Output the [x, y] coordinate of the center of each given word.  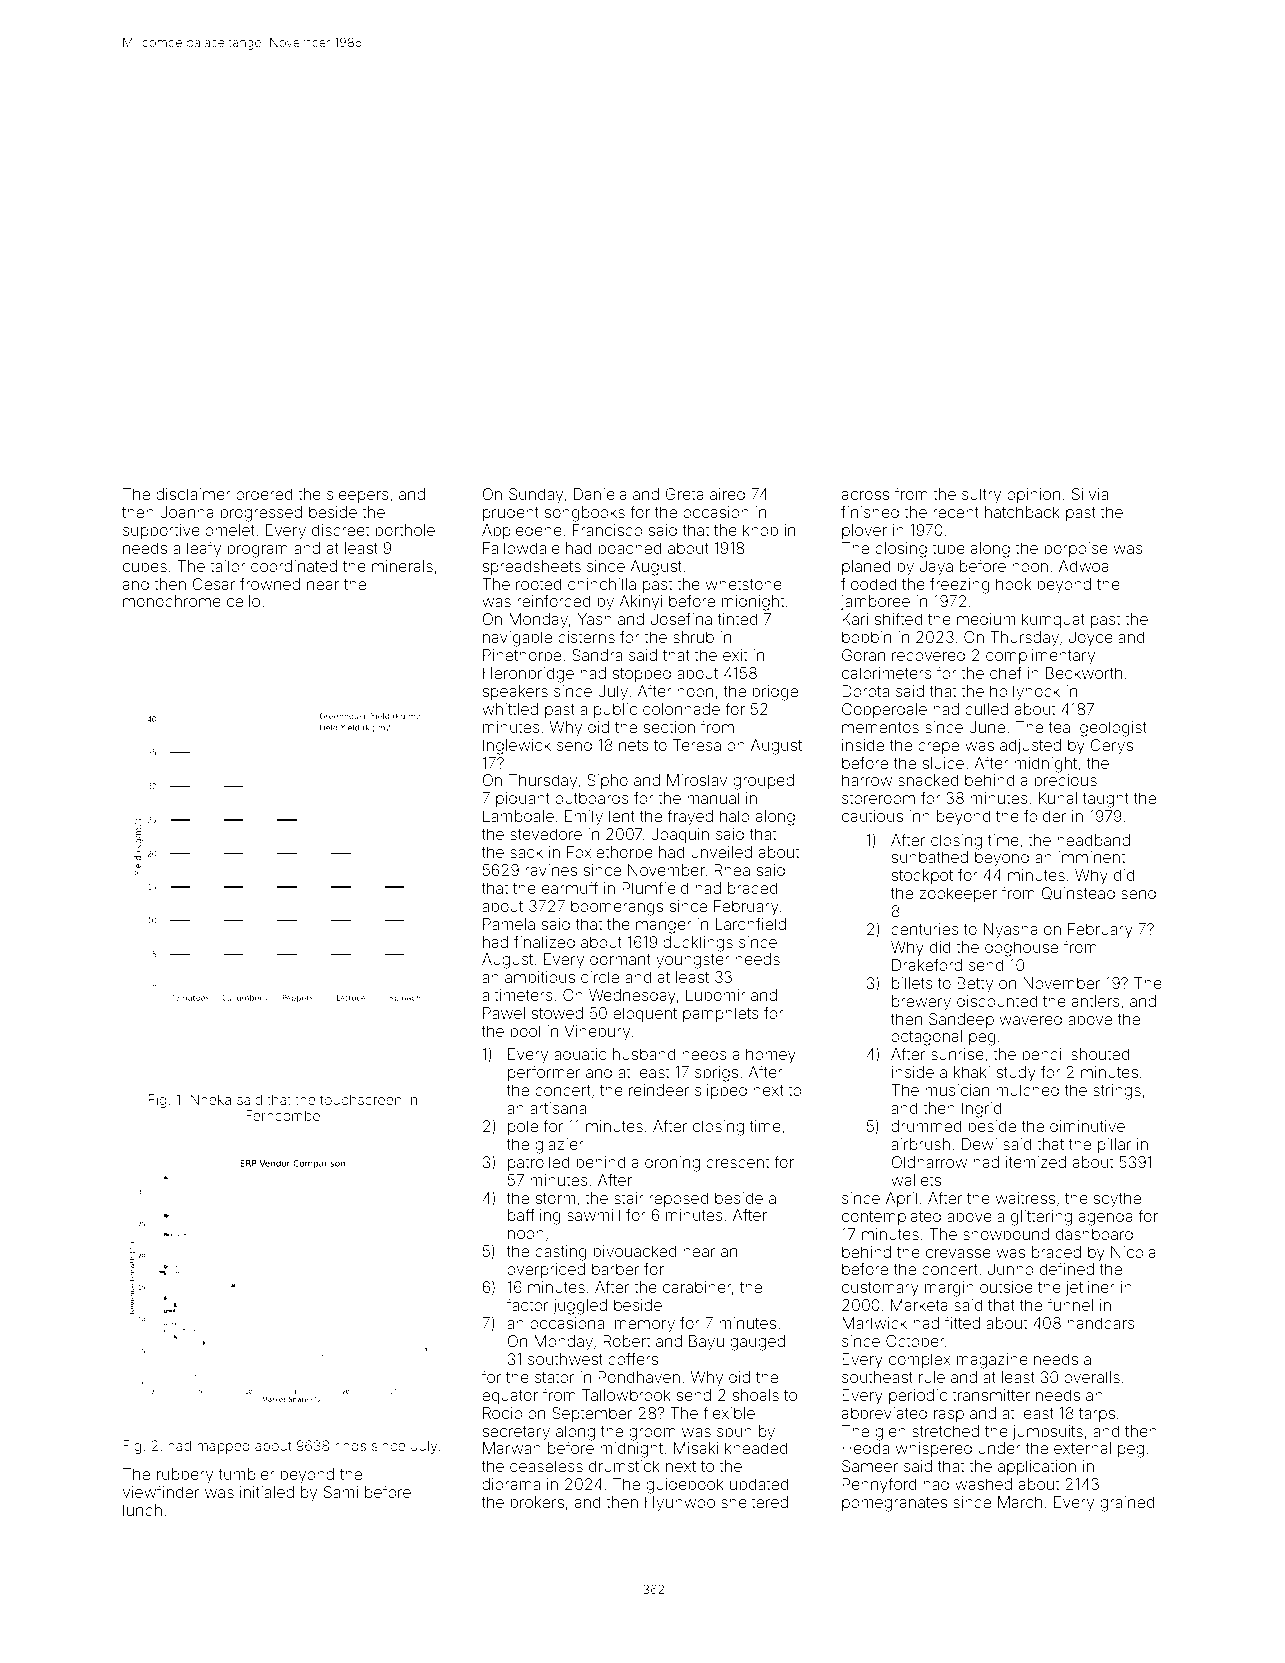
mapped [223, 1447]
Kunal [1058, 798]
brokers [537, 1502]
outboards [592, 798]
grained [1127, 1504]
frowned [270, 583]
